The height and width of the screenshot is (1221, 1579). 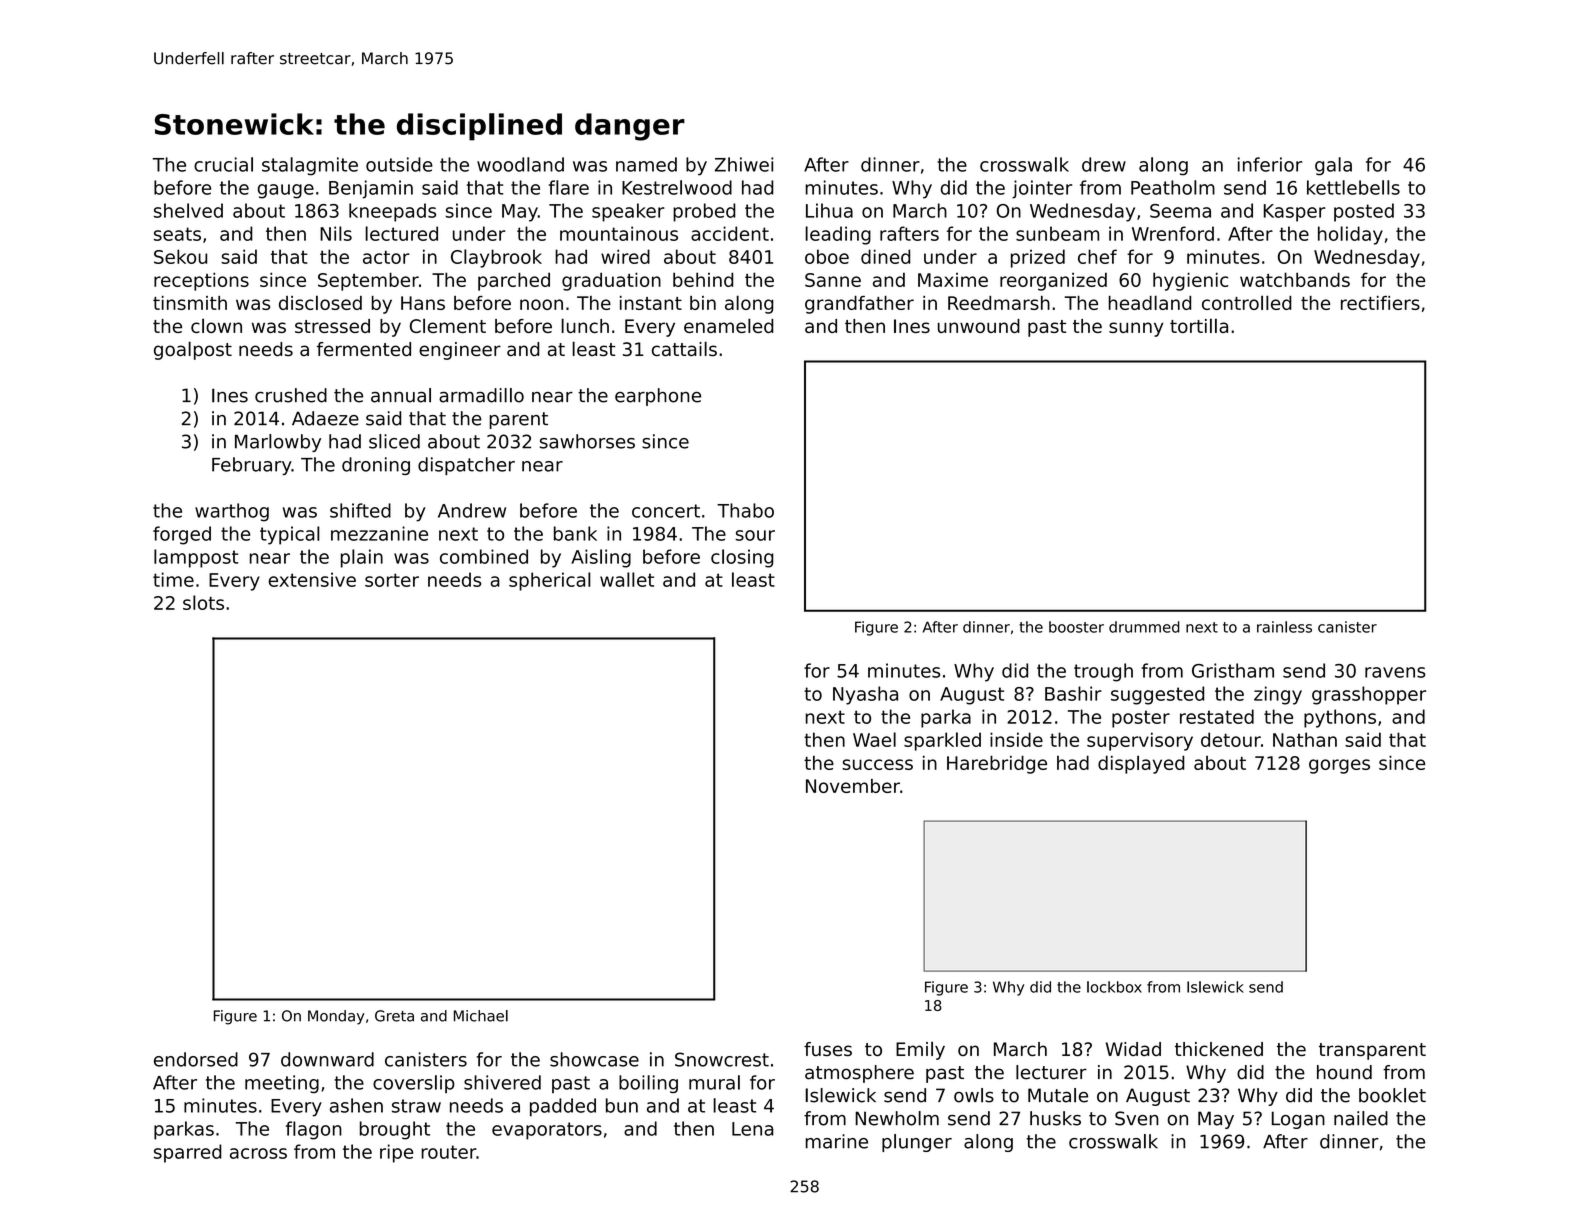 What do you see at coordinates (203, 602) in the screenshot?
I see `slots` at bounding box center [203, 602].
